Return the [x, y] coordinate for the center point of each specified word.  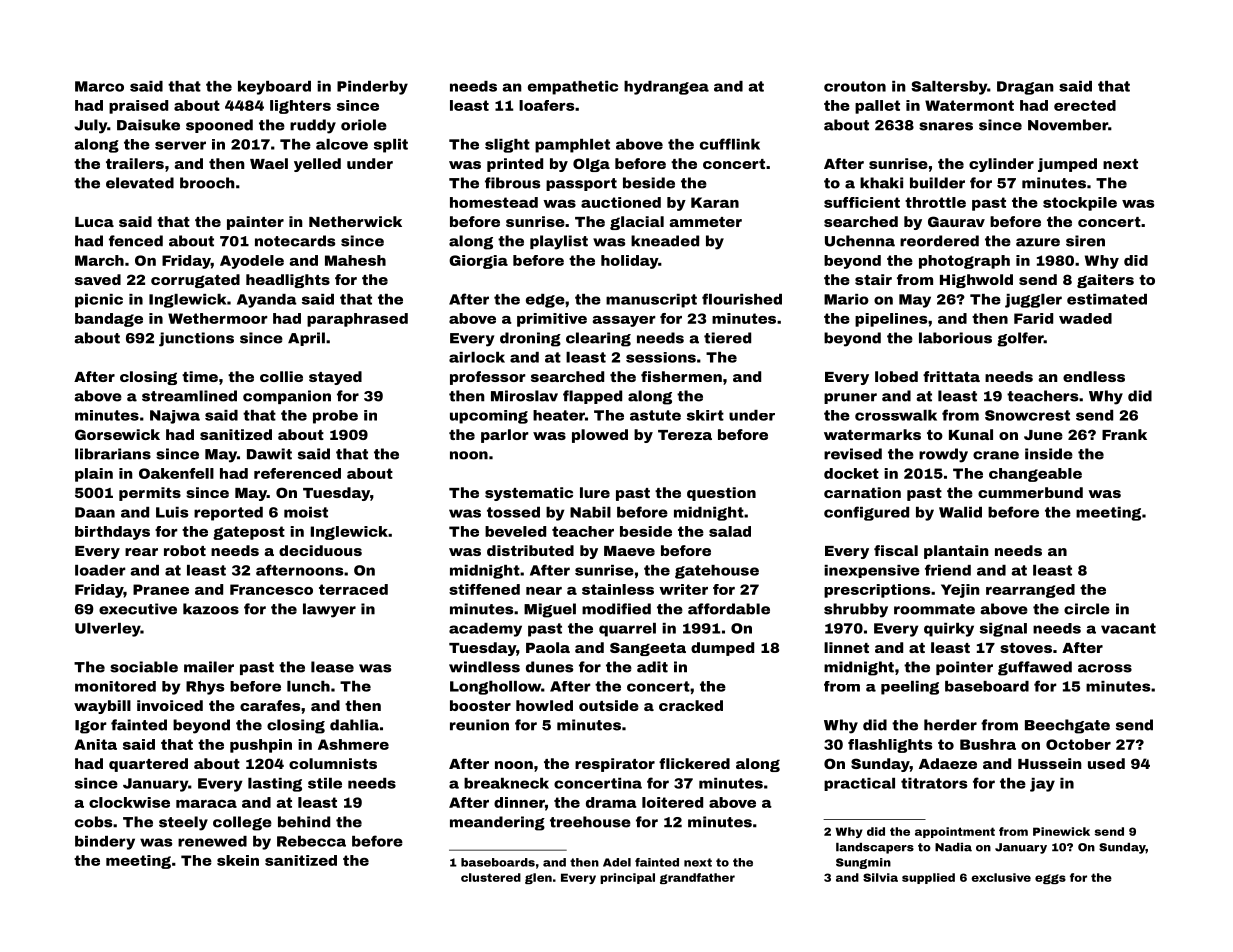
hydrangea [666, 88]
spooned [219, 126]
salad [730, 531]
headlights [288, 281]
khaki [881, 183]
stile [325, 783]
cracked [691, 705]
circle [1087, 609]
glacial [637, 223]
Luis [172, 512]
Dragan [1025, 88]
